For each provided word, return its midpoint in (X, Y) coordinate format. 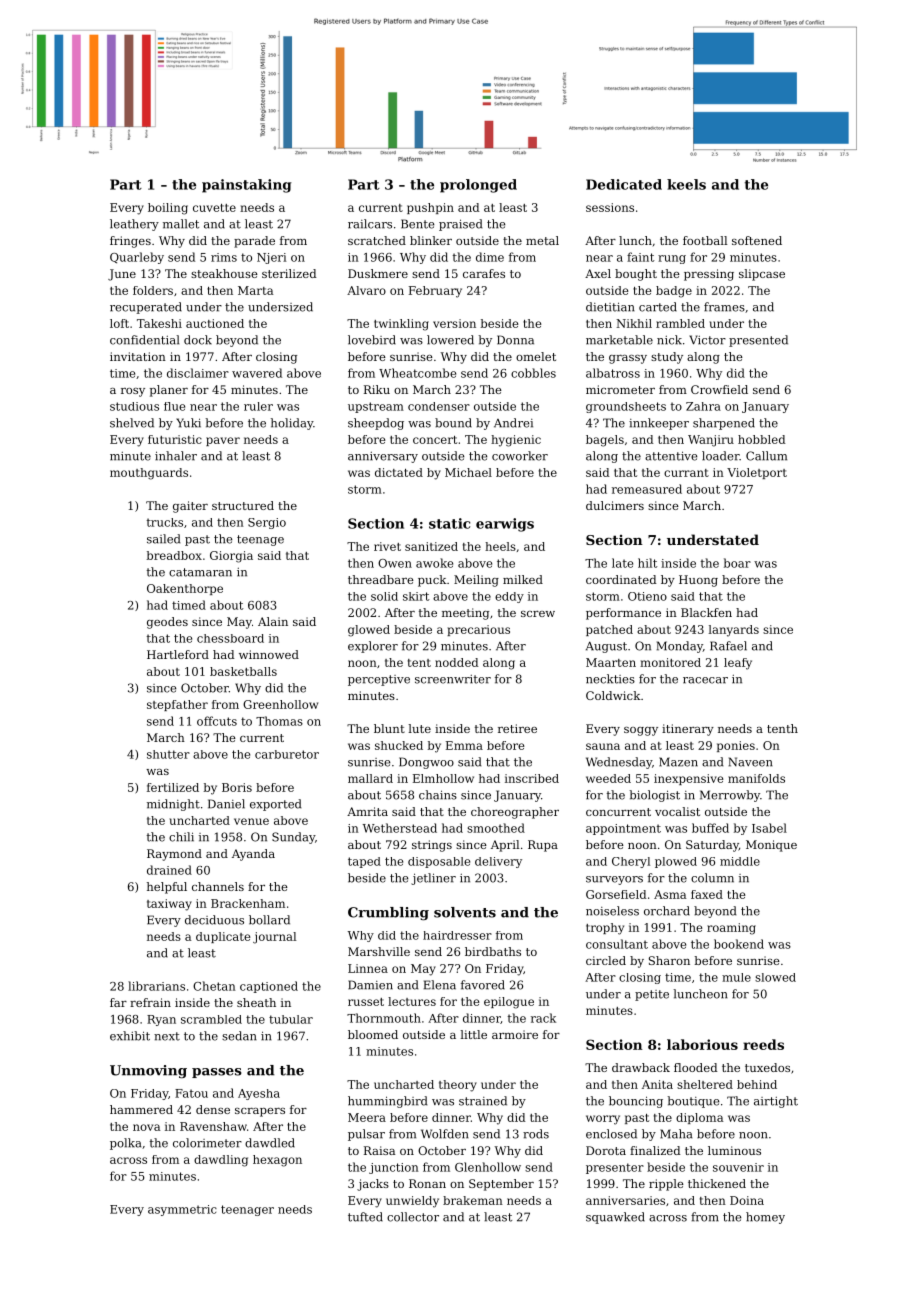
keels (686, 184)
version (454, 323)
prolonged (478, 186)
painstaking (247, 186)
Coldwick (613, 695)
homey (765, 1218)
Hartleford (178, 654)
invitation (138, 356)
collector (413, 1217)
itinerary (688, 730)
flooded (696, 1067)
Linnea (368, 968)
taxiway (169, 905)
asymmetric (182, 1210)
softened (757, 240)
